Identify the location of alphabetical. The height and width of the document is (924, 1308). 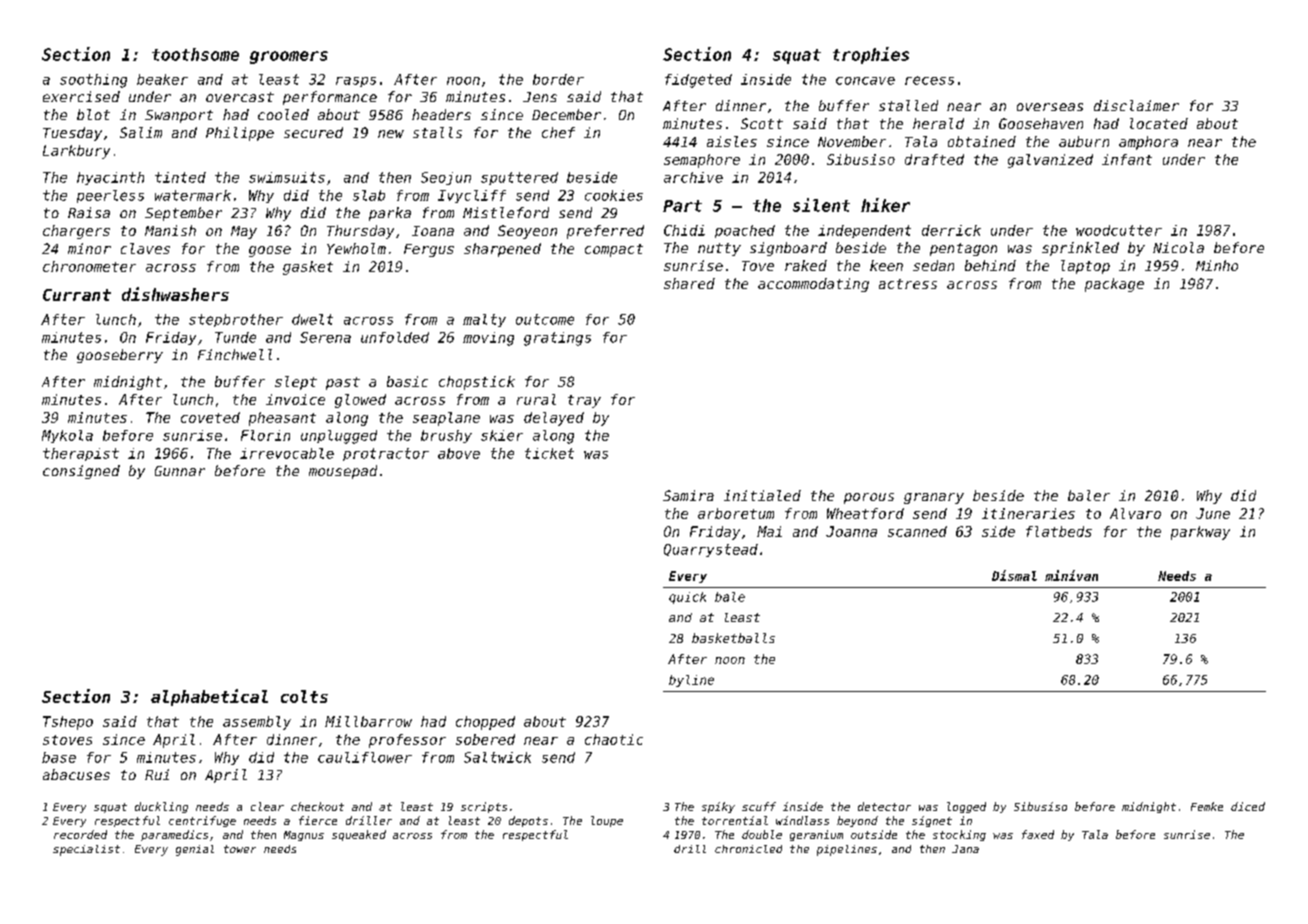
(209, 697).
